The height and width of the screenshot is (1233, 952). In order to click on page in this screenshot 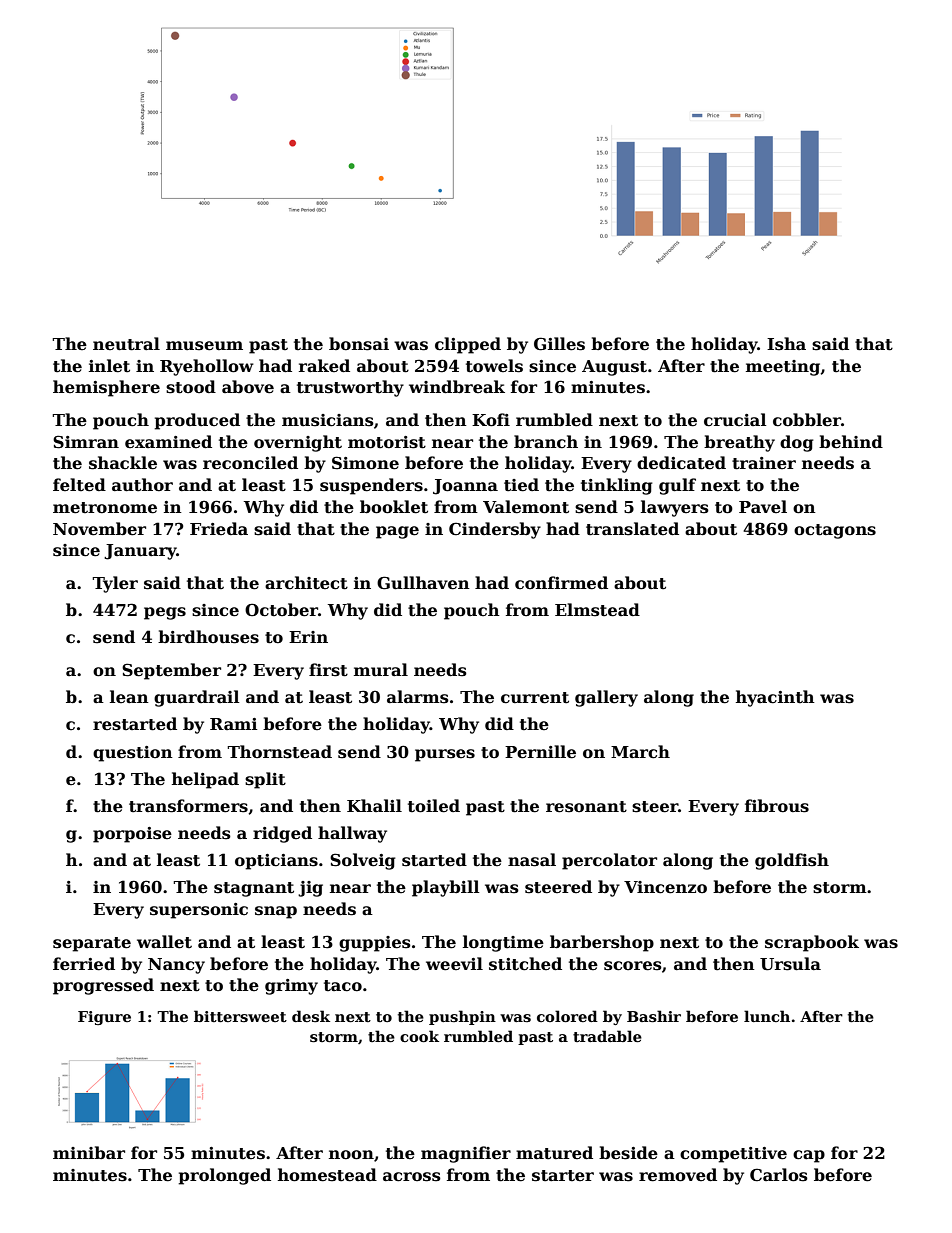, I will do `click(397, 532)`.
